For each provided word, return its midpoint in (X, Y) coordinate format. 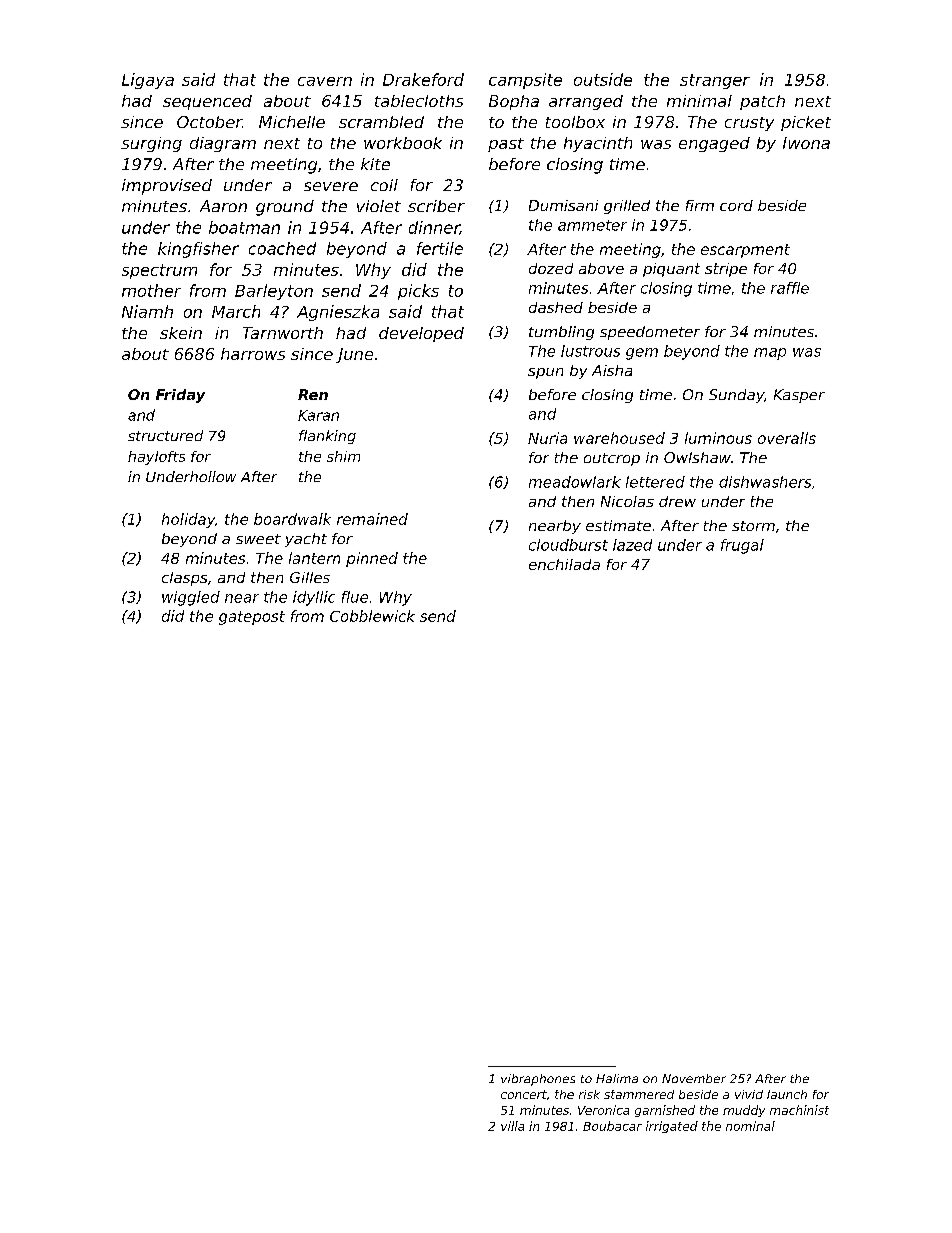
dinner (434, 228)
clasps (184, 579)
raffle (790, 288)
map (770, 354)
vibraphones (538, 1080)
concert (524, 1094)
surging (151, 144)
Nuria (547, 438)
